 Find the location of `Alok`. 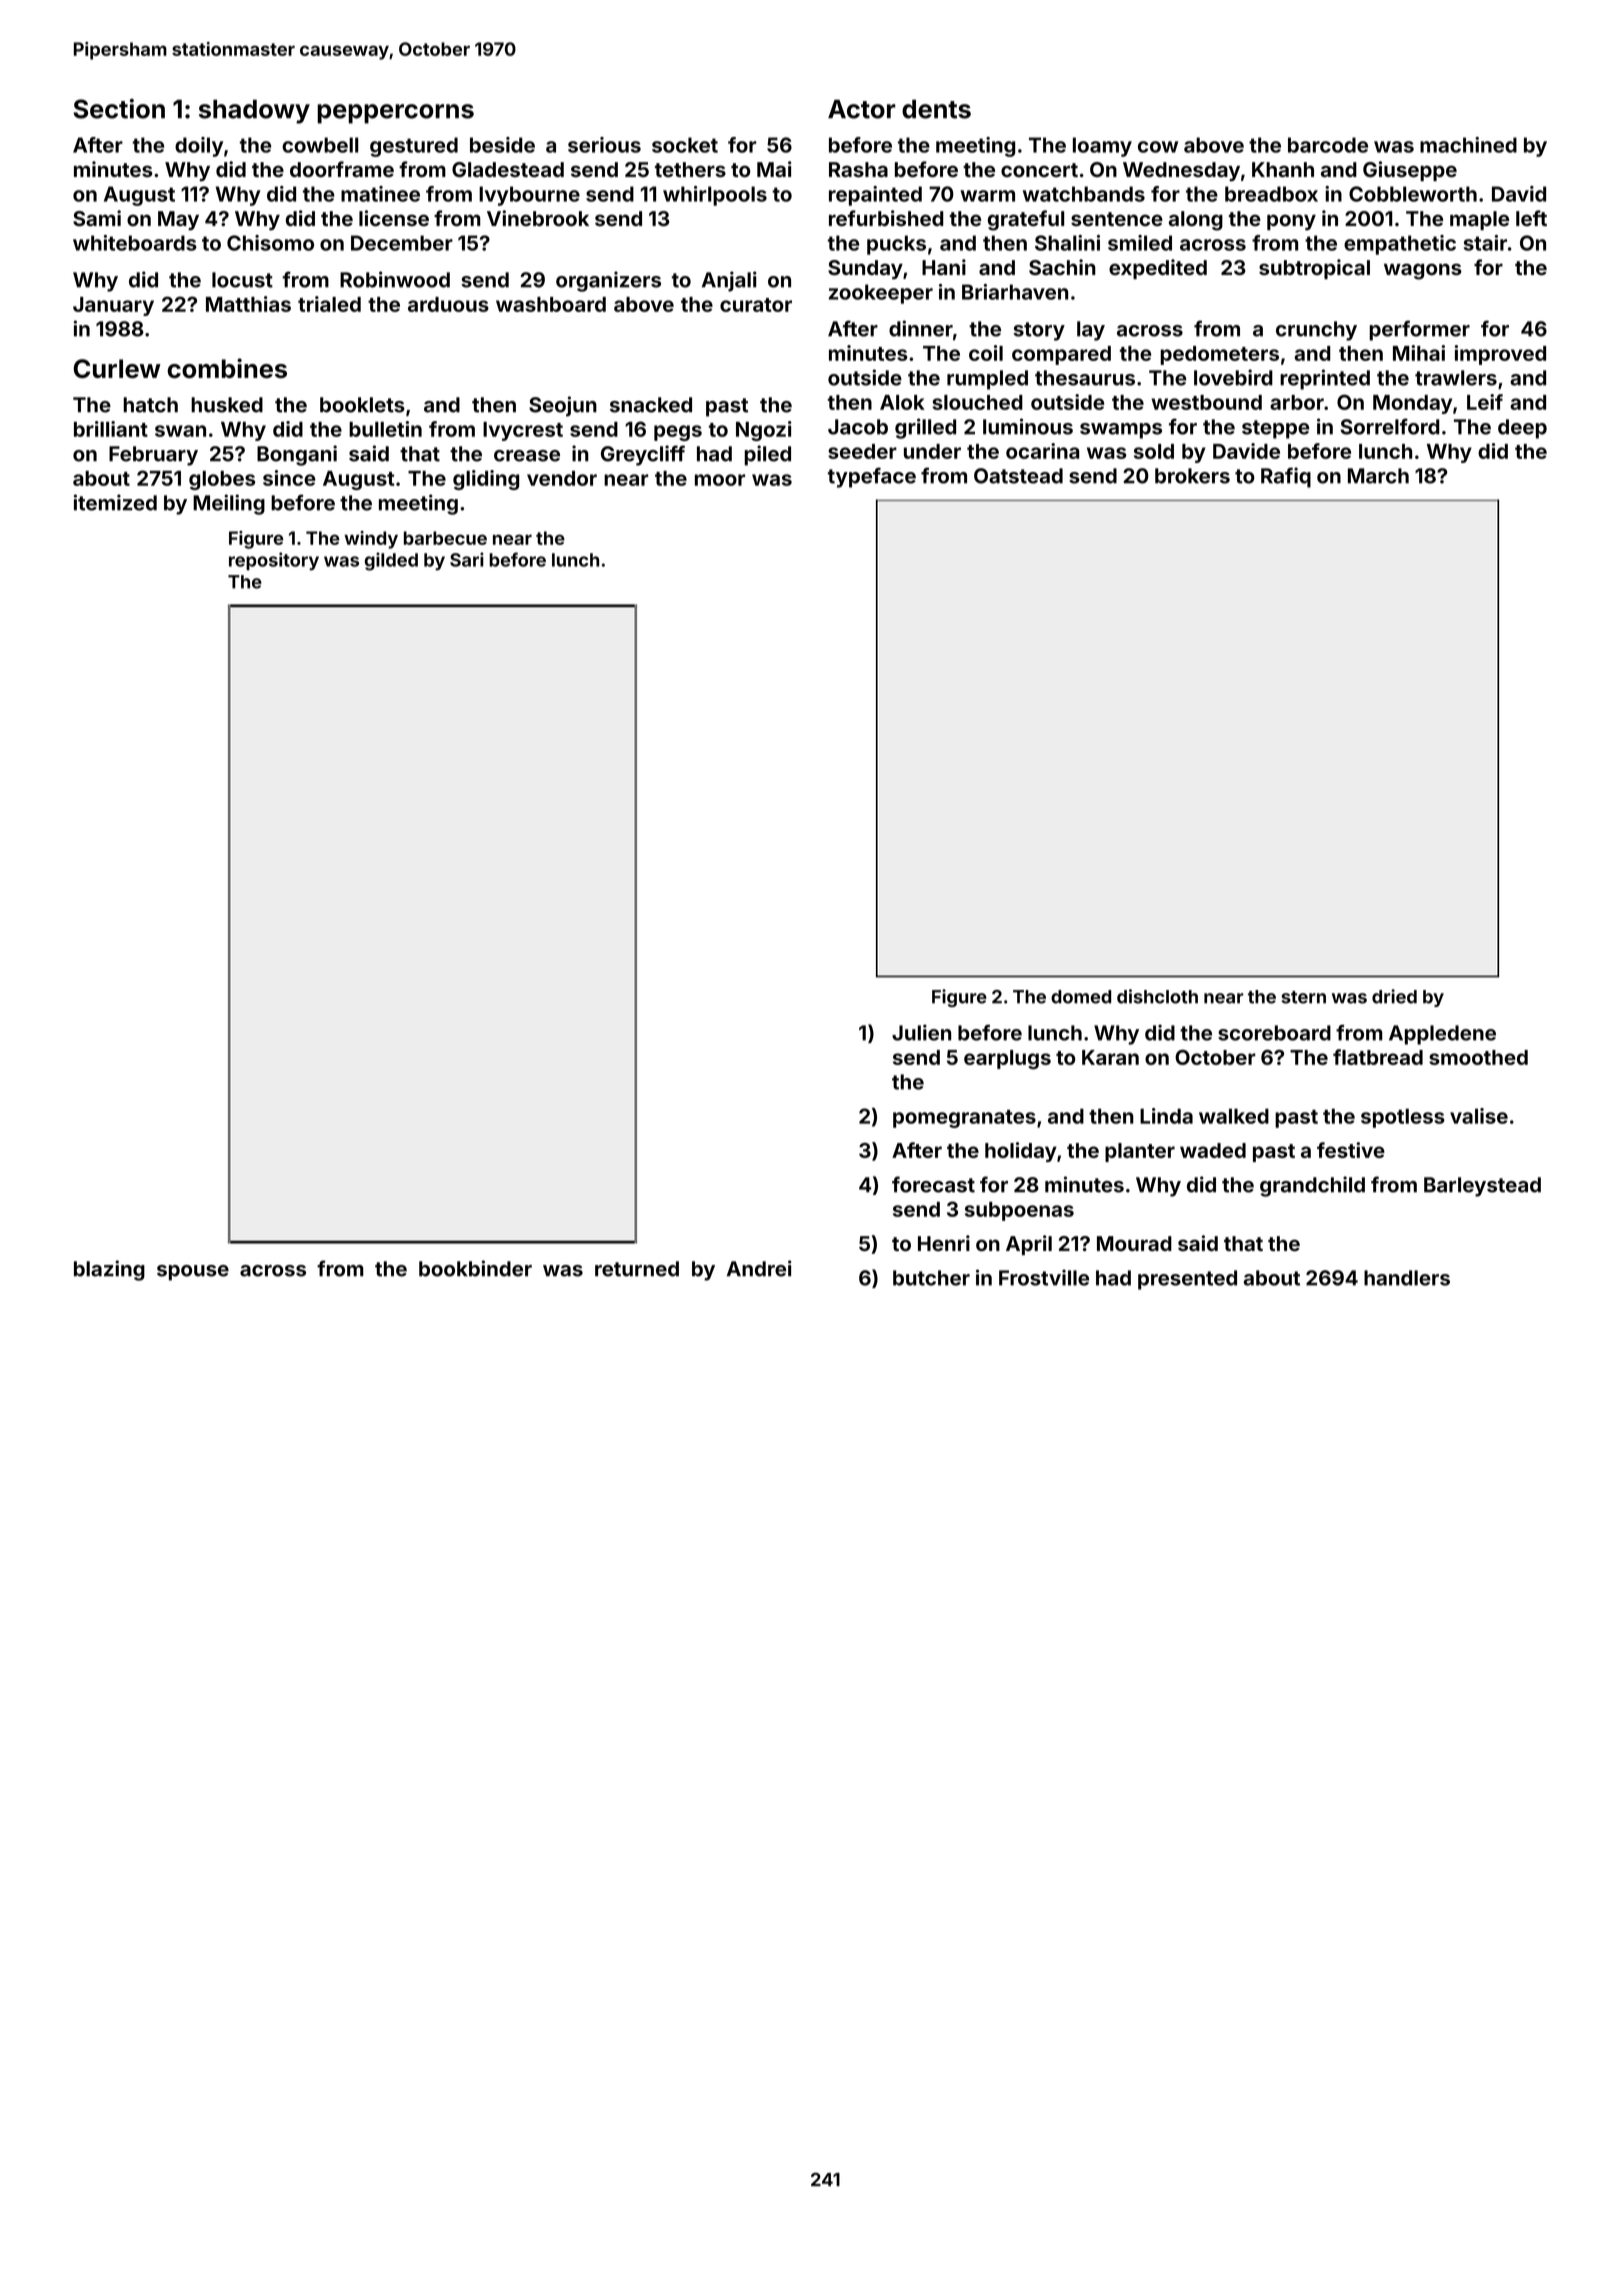

Alok is located at coordinates (902, 402).
